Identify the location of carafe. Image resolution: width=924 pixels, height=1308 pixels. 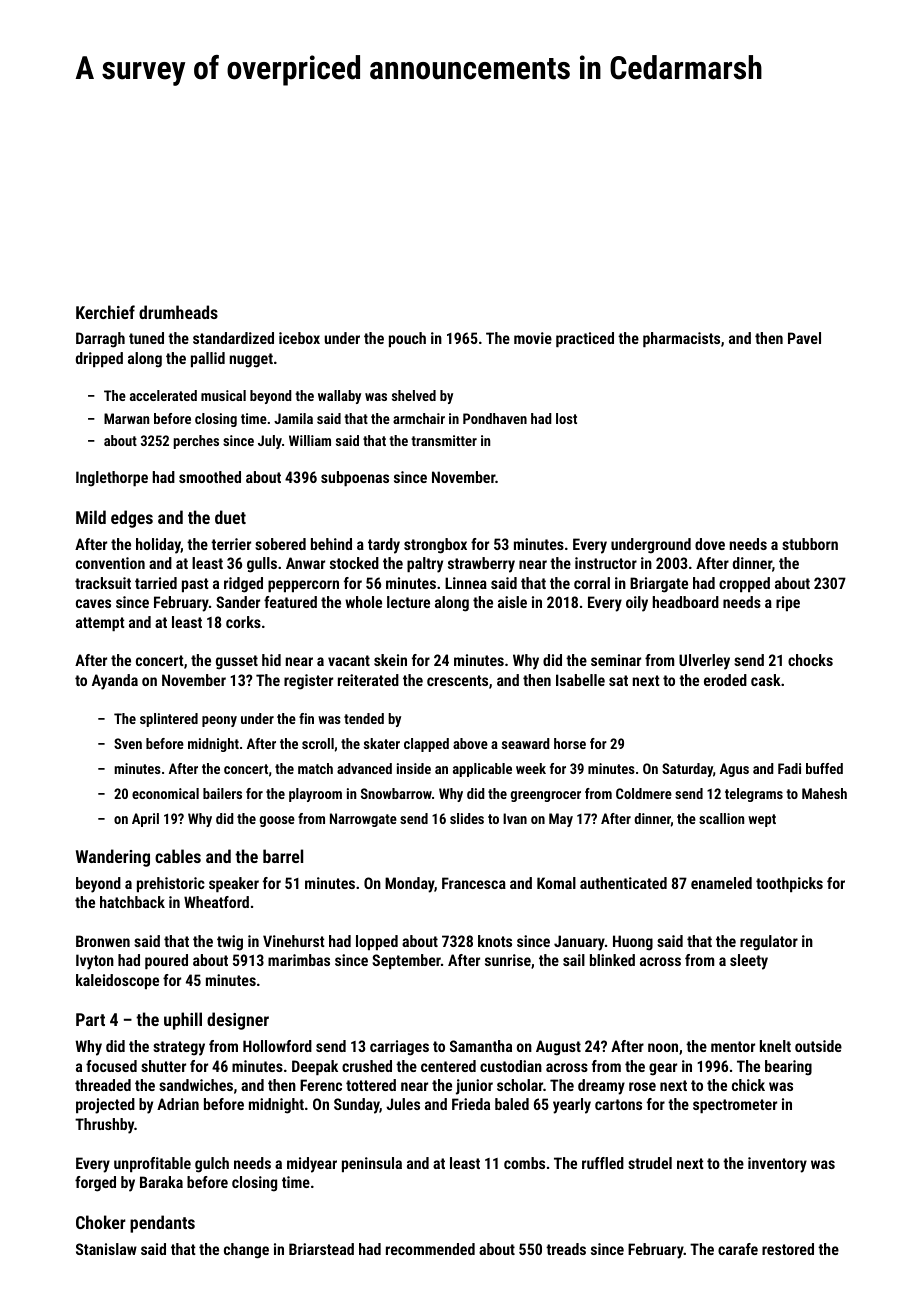
(738, 1249).
